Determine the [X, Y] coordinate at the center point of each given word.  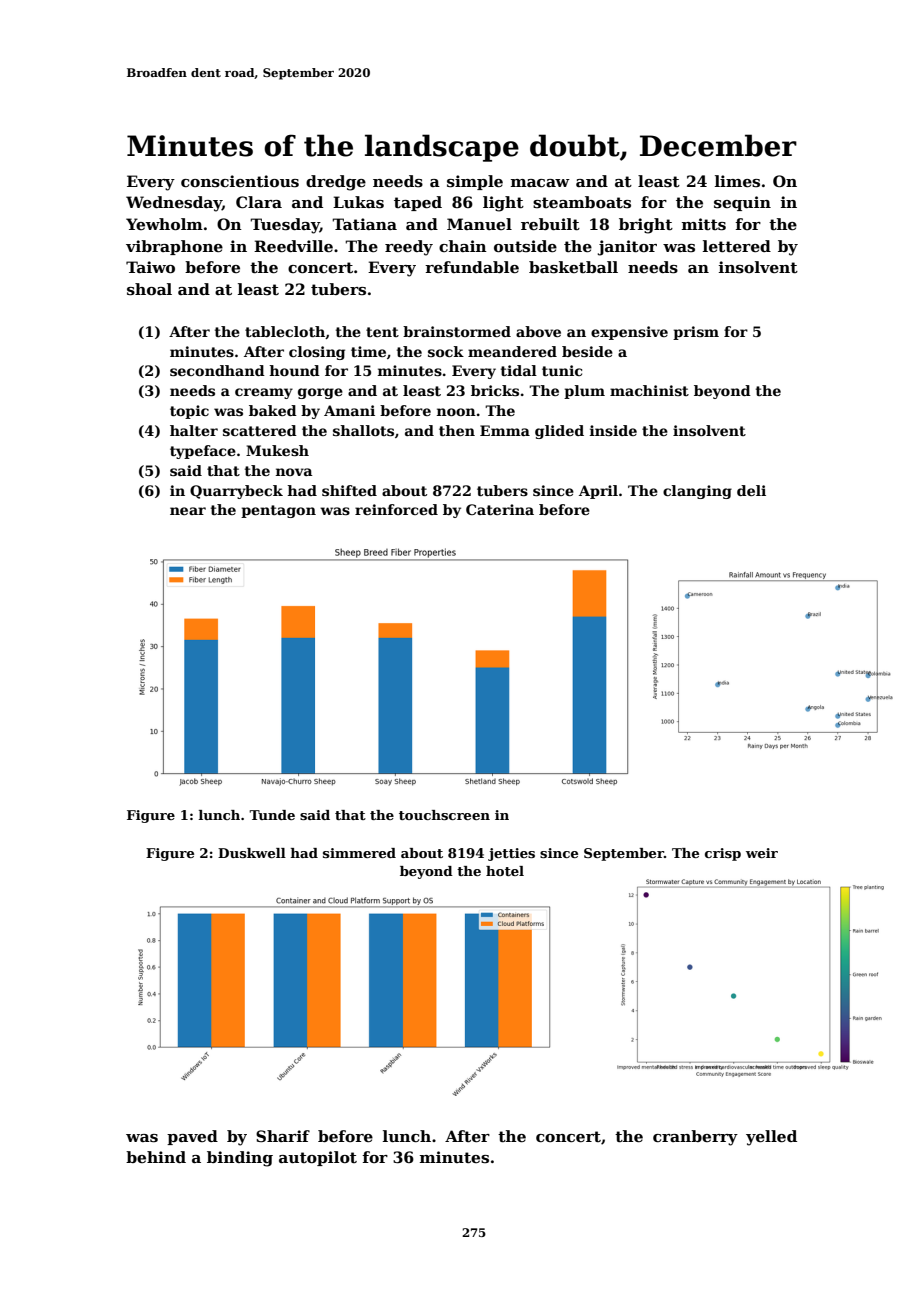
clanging [697, 492]
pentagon [278, 511]
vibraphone [174, 247]
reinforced [396, 509]
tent [382, 332]
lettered [737, 246]
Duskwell [252, 853]
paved [192, 1137]
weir [762, 853]
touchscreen [444, 815]
